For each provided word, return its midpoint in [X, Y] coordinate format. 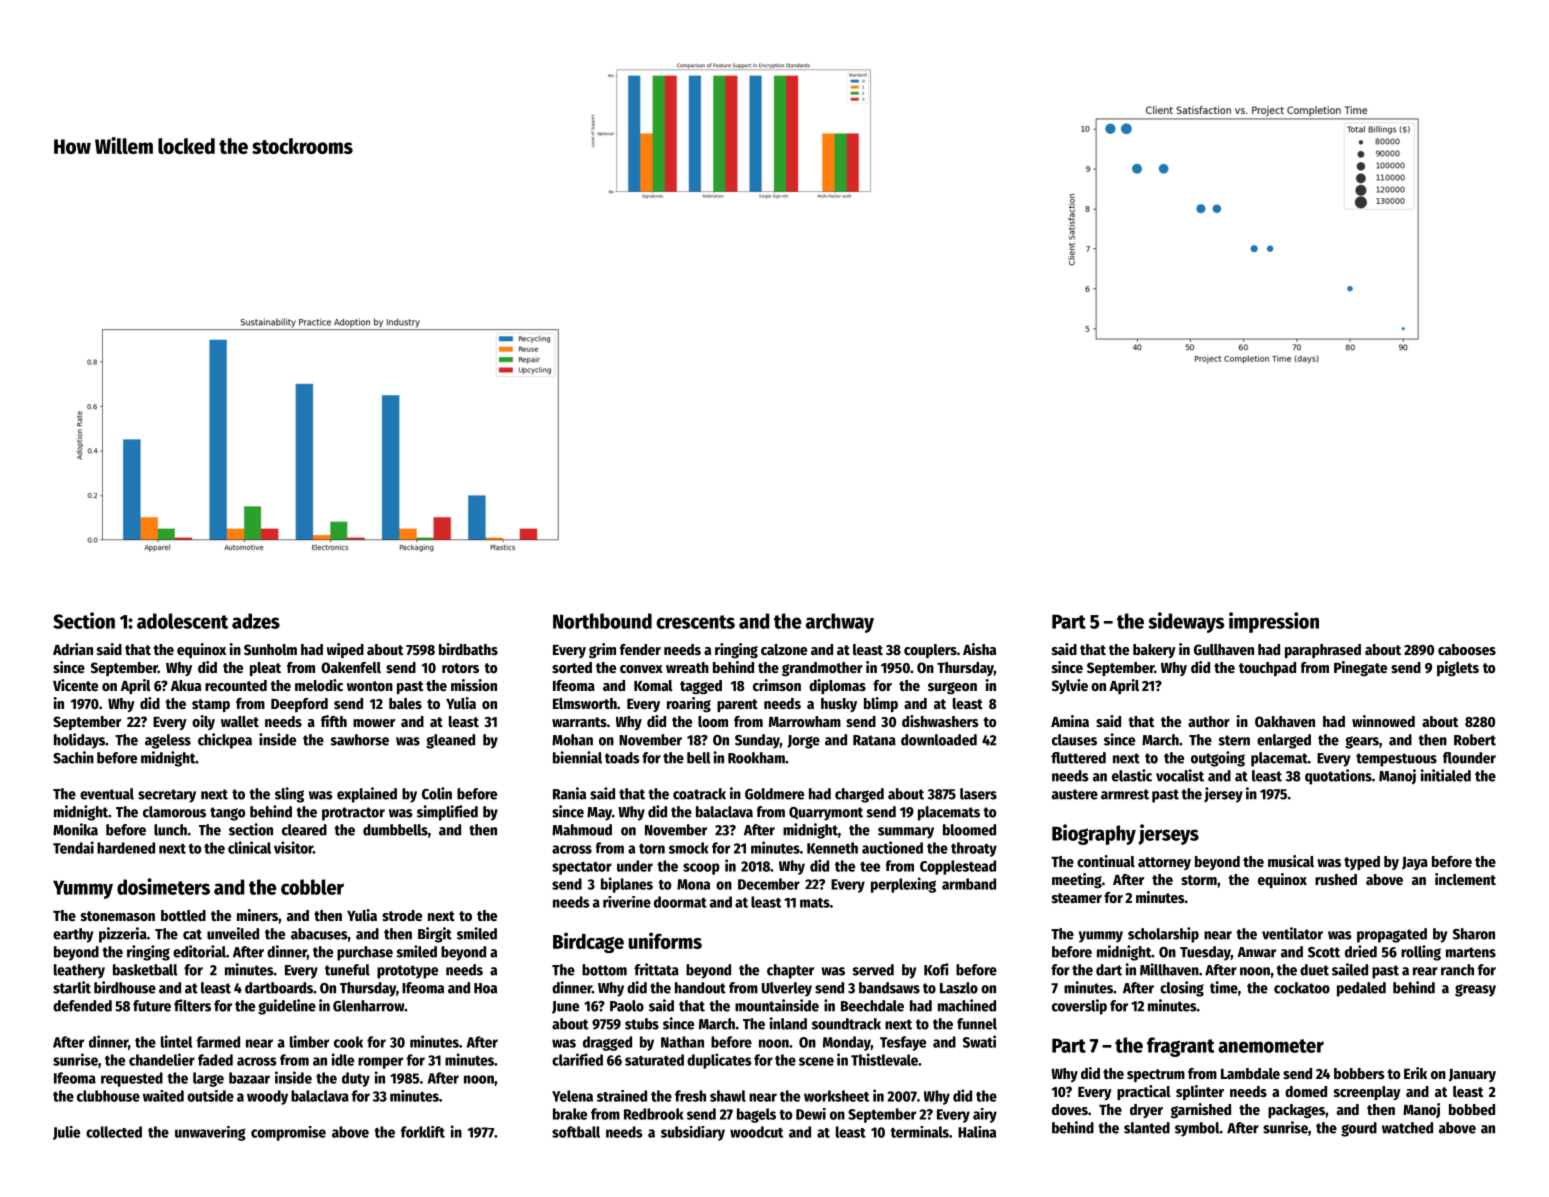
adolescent [182, 621]
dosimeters [163, 886]
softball [576, 1132]
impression [1274, 622]
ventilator [1292, 933]
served [873, 970]
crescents [695, 622]
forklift [423, 1132]
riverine [627, 902]
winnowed [1383, 721]
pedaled [1361, 989]
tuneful [347, 970]
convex [641, 669]
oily [203, 722]
